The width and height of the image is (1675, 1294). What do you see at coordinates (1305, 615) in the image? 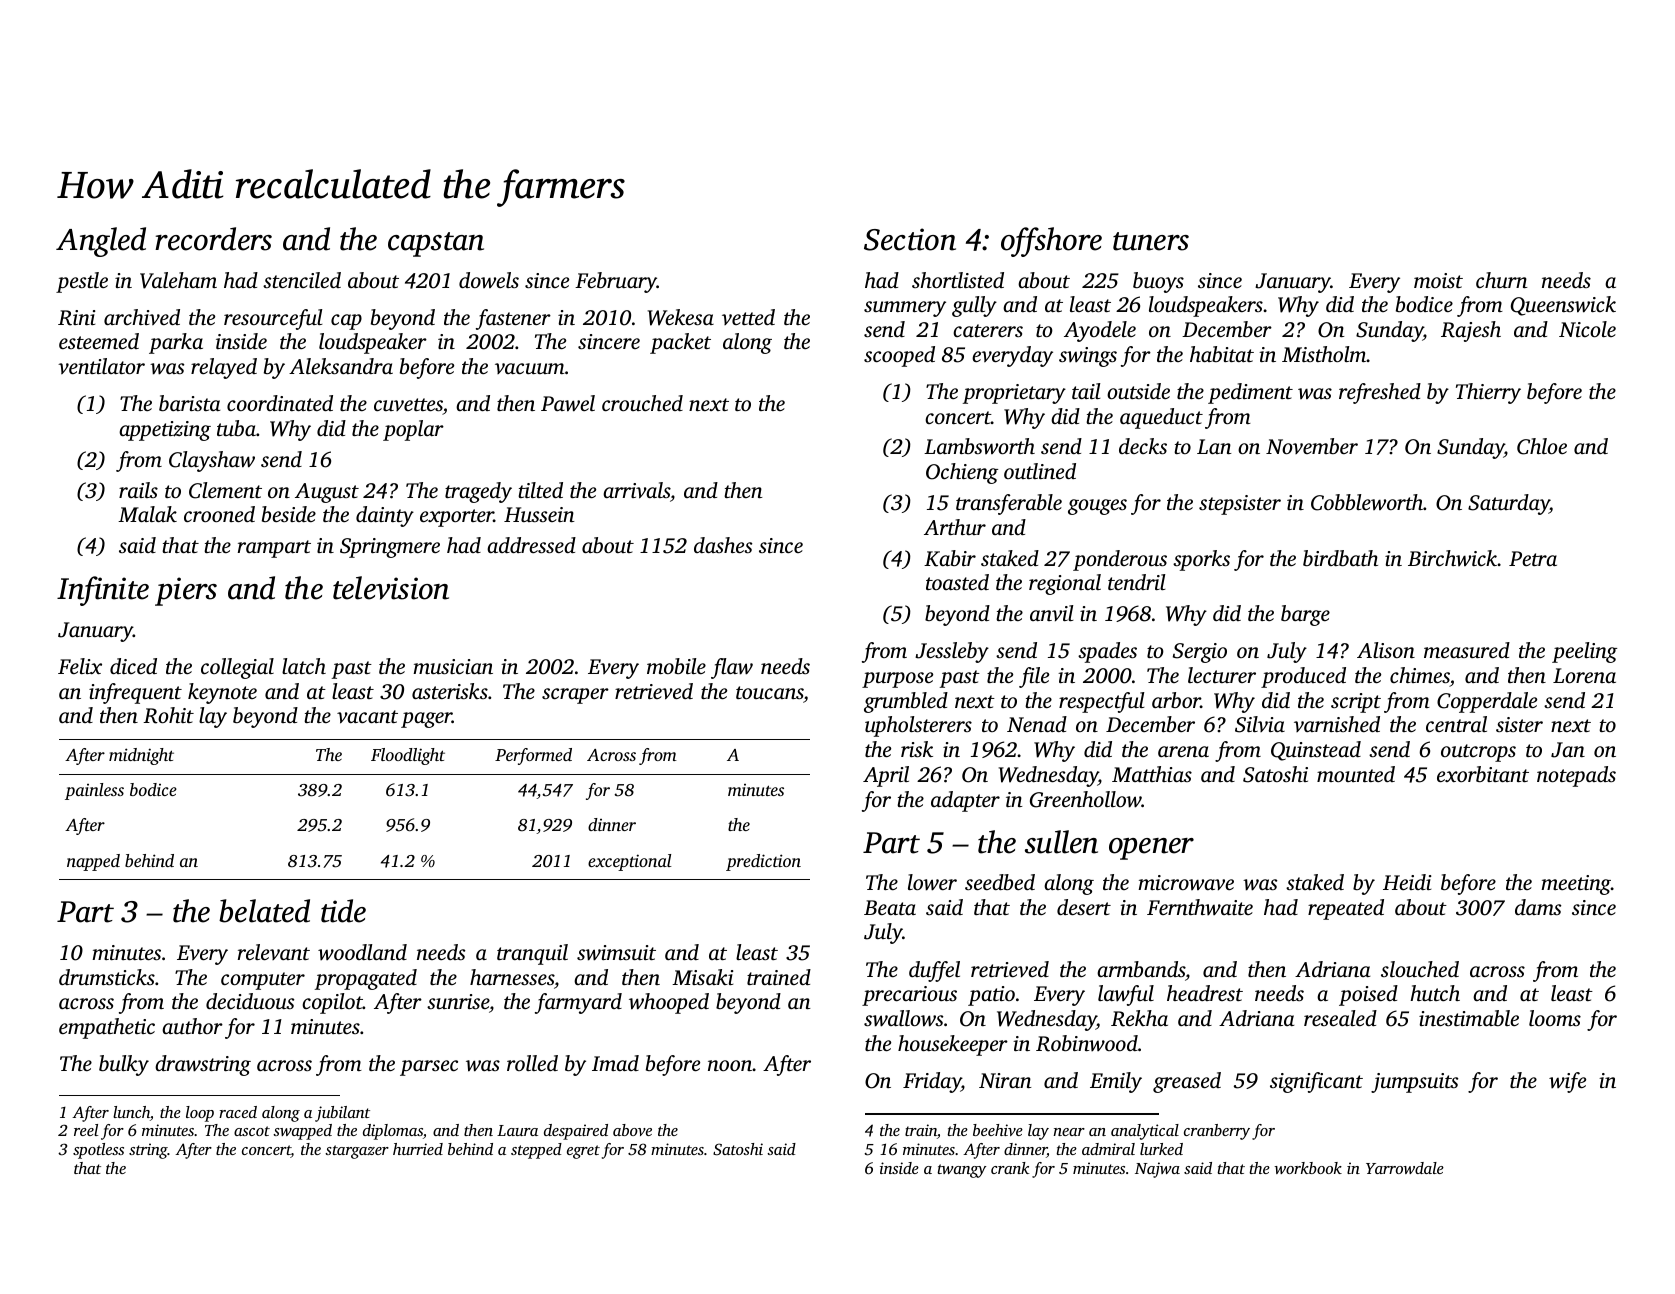
I see `barge` at bounding box center [1305, 615].
